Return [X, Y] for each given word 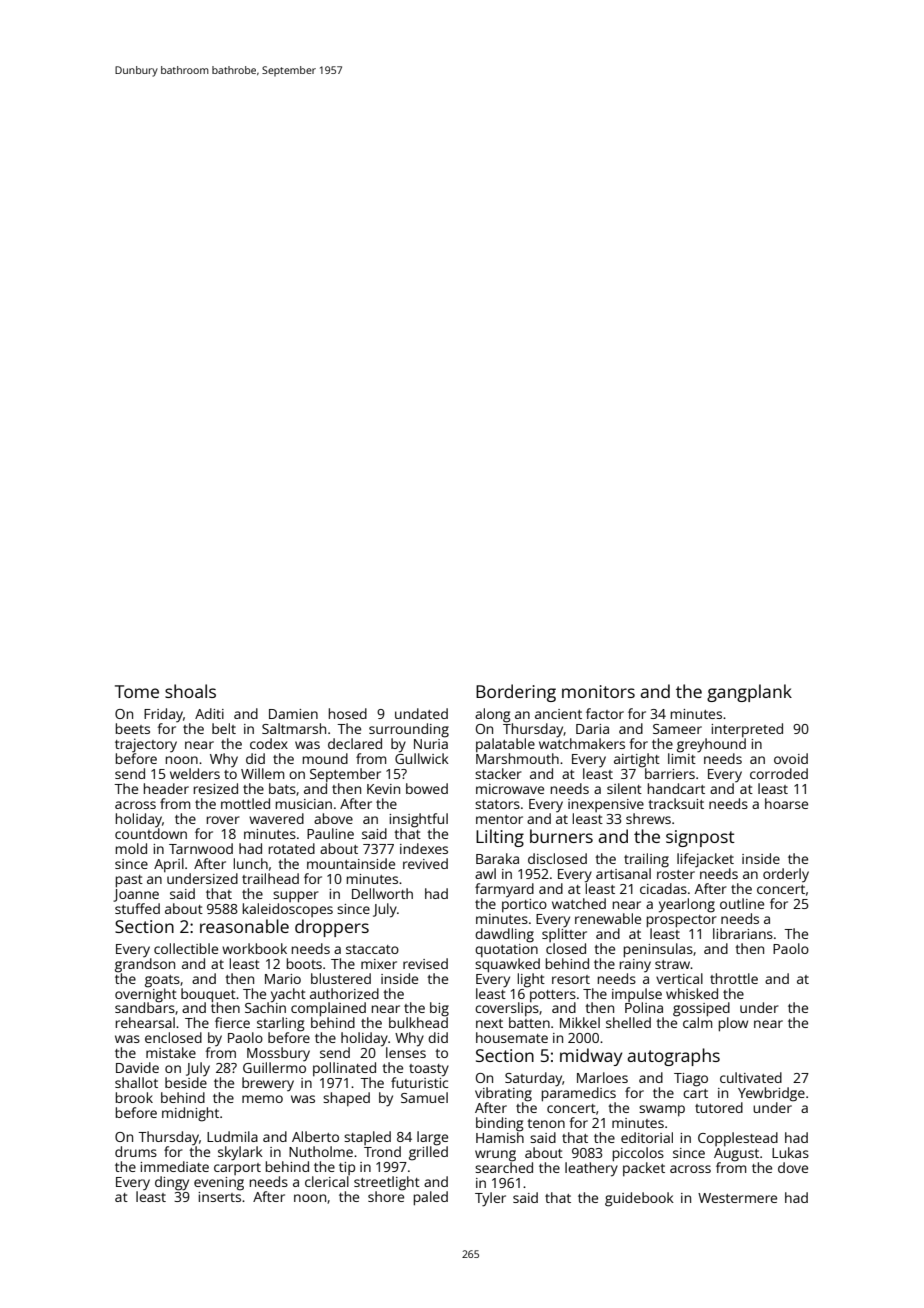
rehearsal [145, 1022]
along [493, 715]
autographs [673, 1057]
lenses [406, 1052]
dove [793, 1167]
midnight [190, 1114]
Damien [293, 714]
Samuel [424, 1097]
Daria [592, 729]
